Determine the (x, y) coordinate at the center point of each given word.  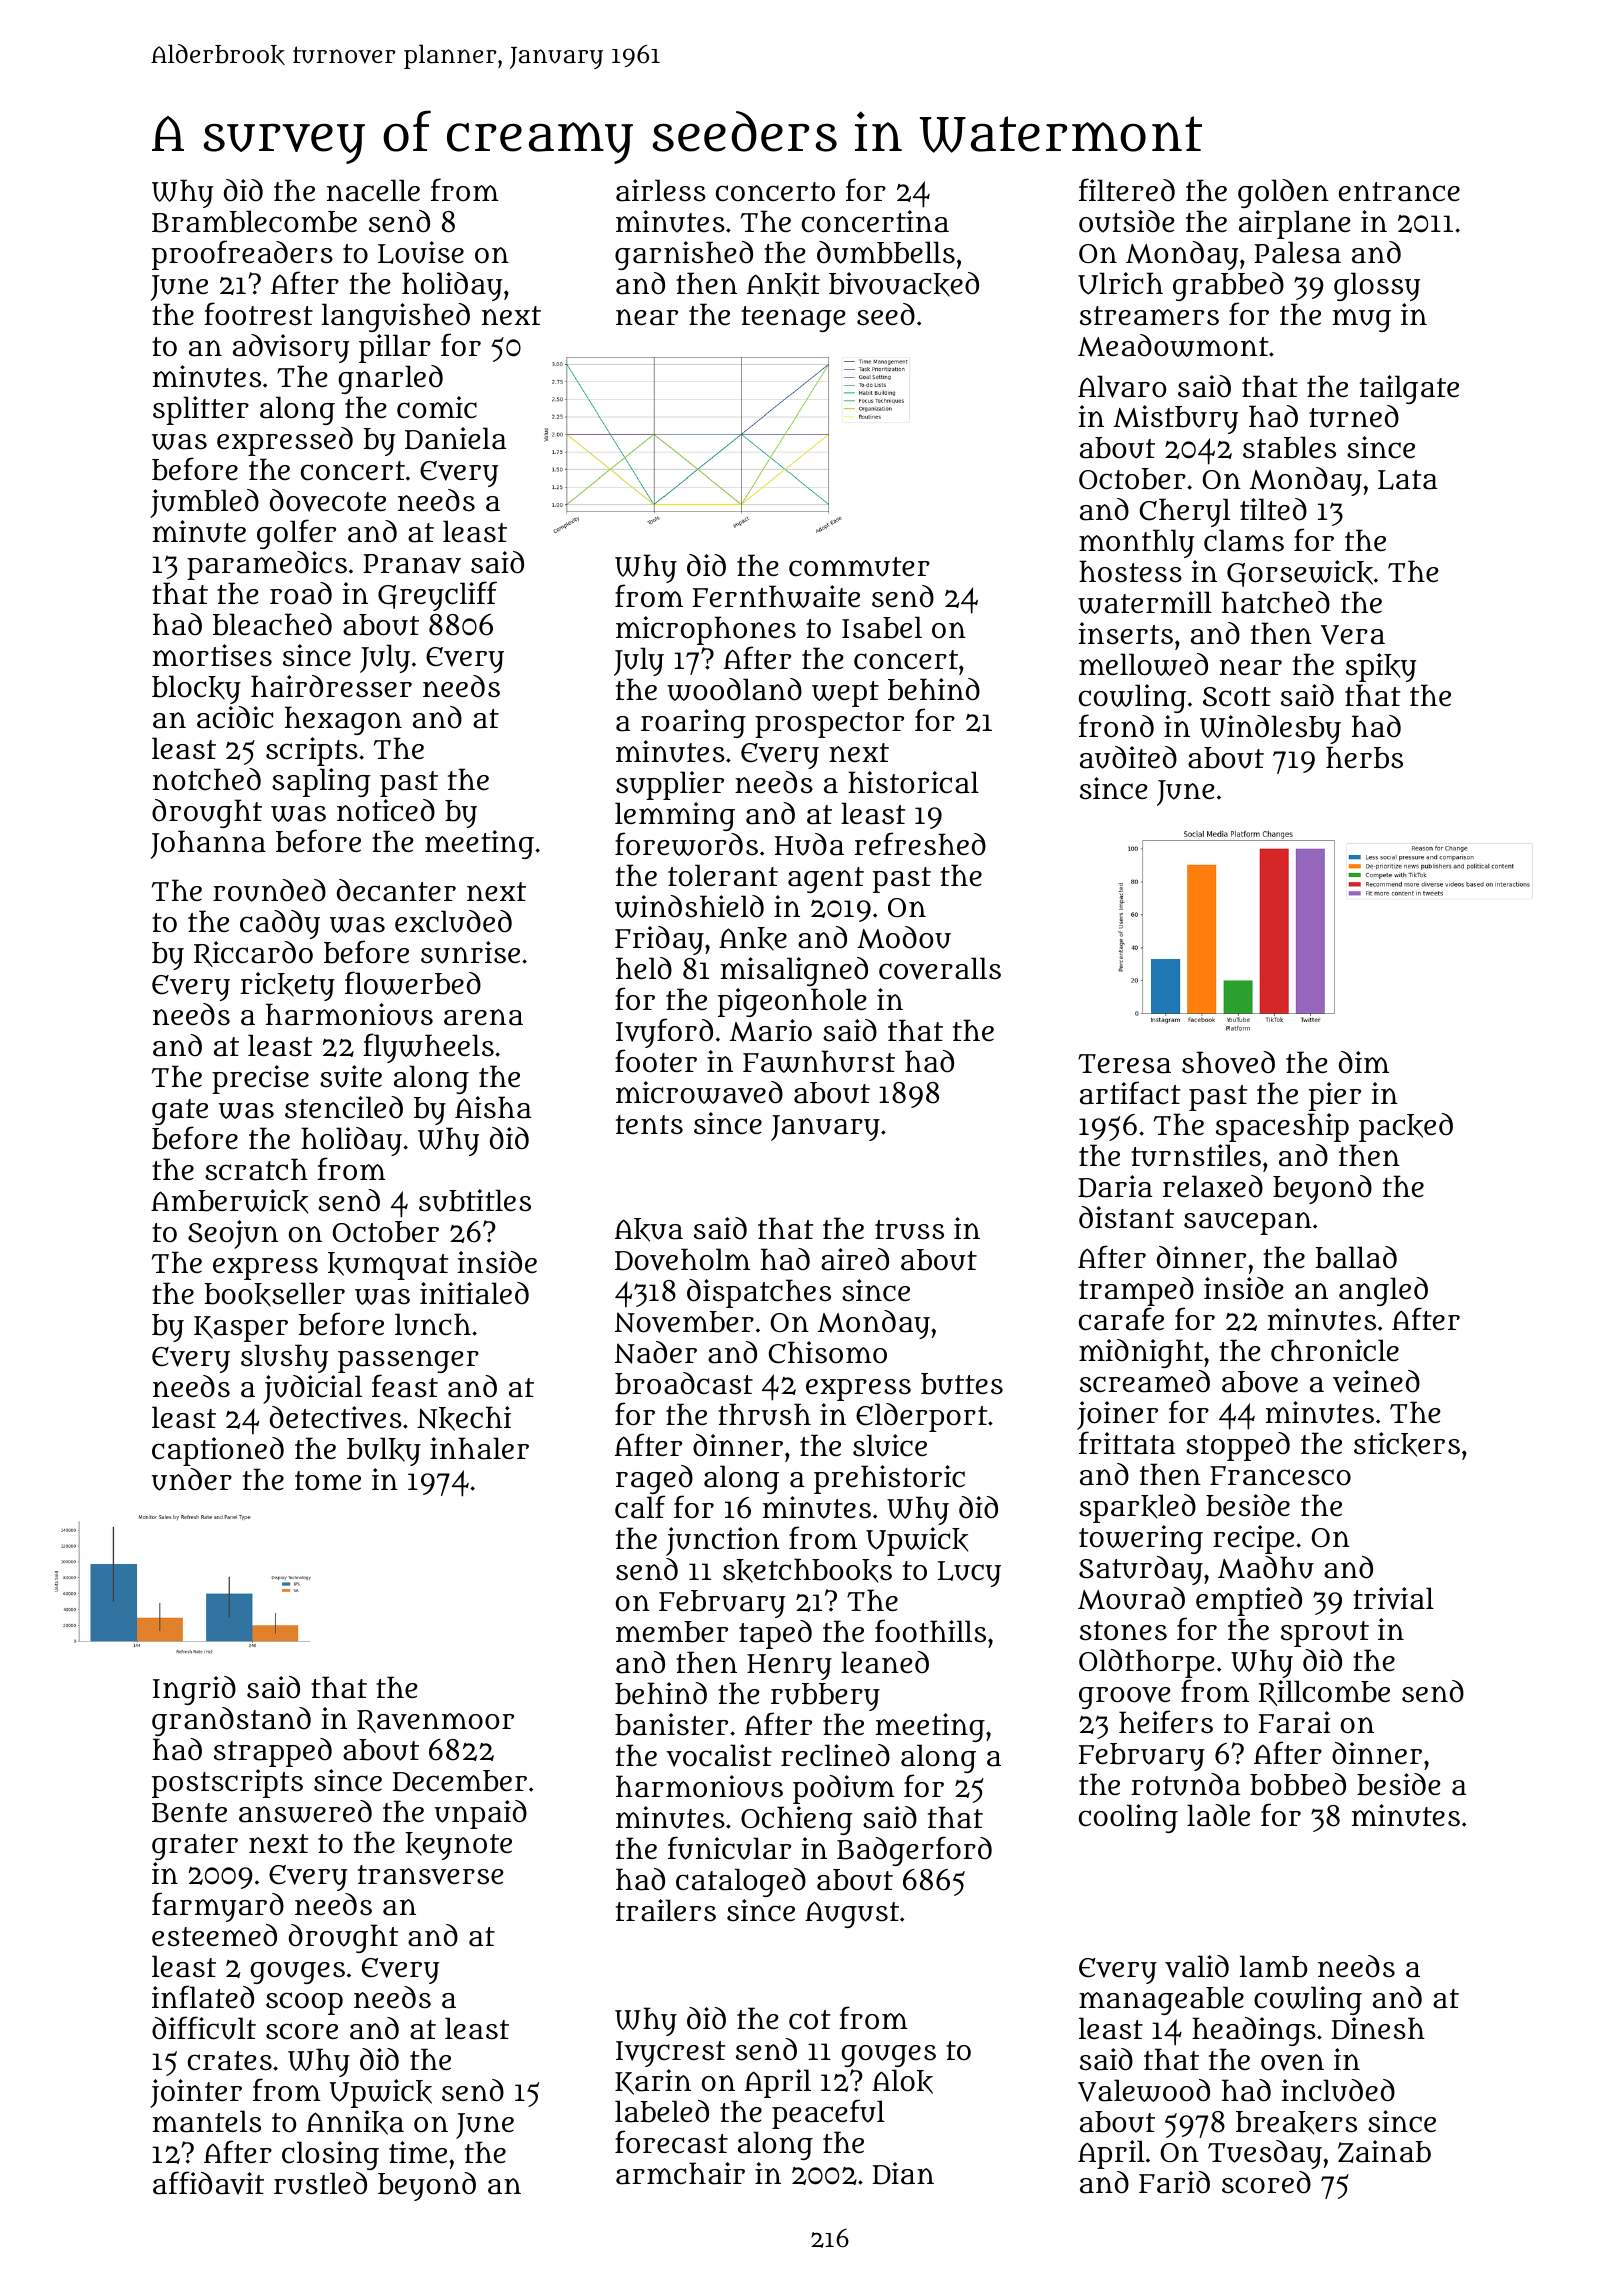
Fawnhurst (819, 1061)
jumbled (204, 503)
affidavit (208, 2183)
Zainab (1384, 2151)
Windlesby (1270, 729)
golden (1283, 193)
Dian (903, 2173)
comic (437, 407)
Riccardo (253, 954)
